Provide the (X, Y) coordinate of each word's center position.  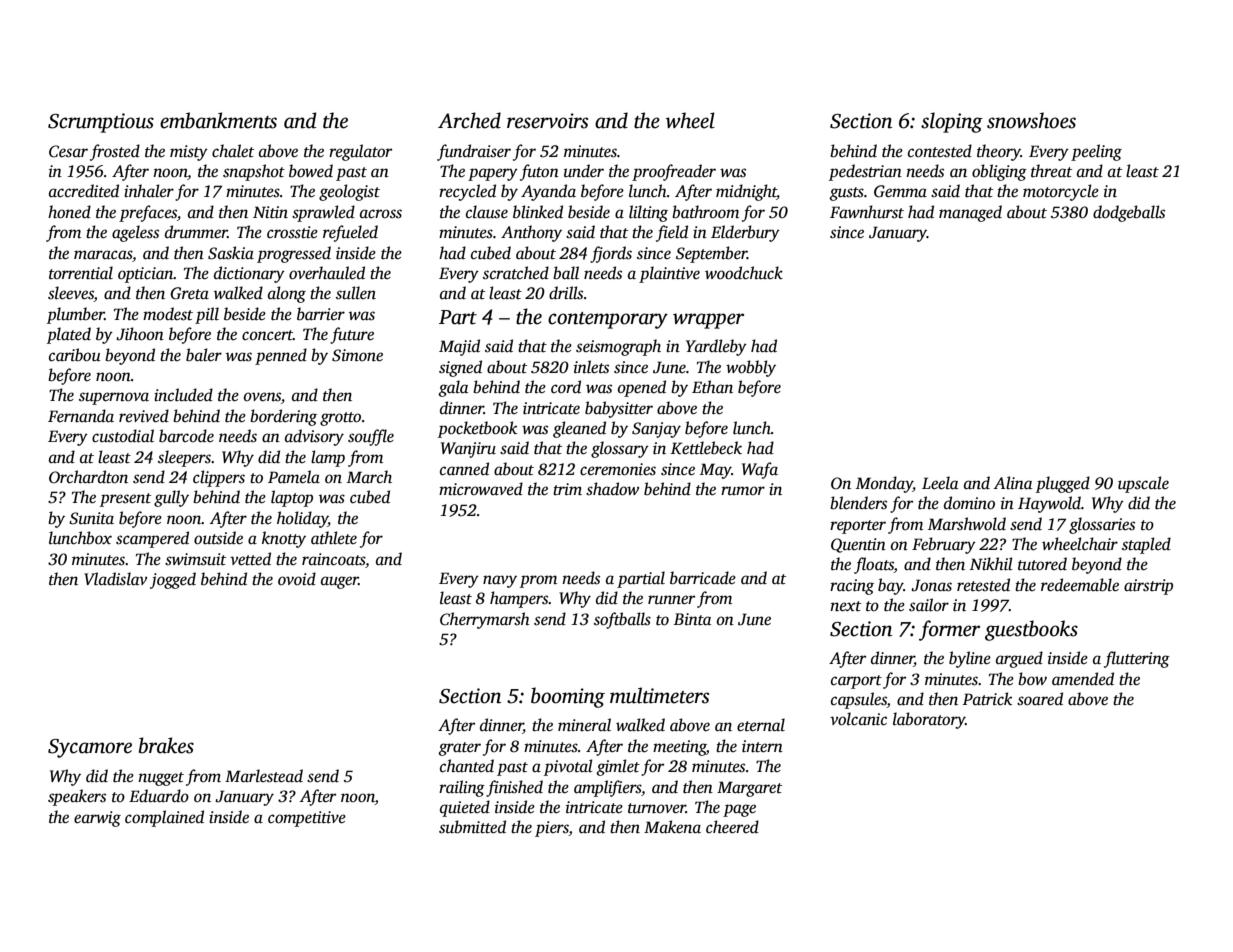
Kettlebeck (706, 448)
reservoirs (547, 121)
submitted (472, 827)
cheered (732, 827)
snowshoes (1031, 120)
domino (969, 503)
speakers (77, 797)
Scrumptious (101, 123)
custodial (123, 436)
